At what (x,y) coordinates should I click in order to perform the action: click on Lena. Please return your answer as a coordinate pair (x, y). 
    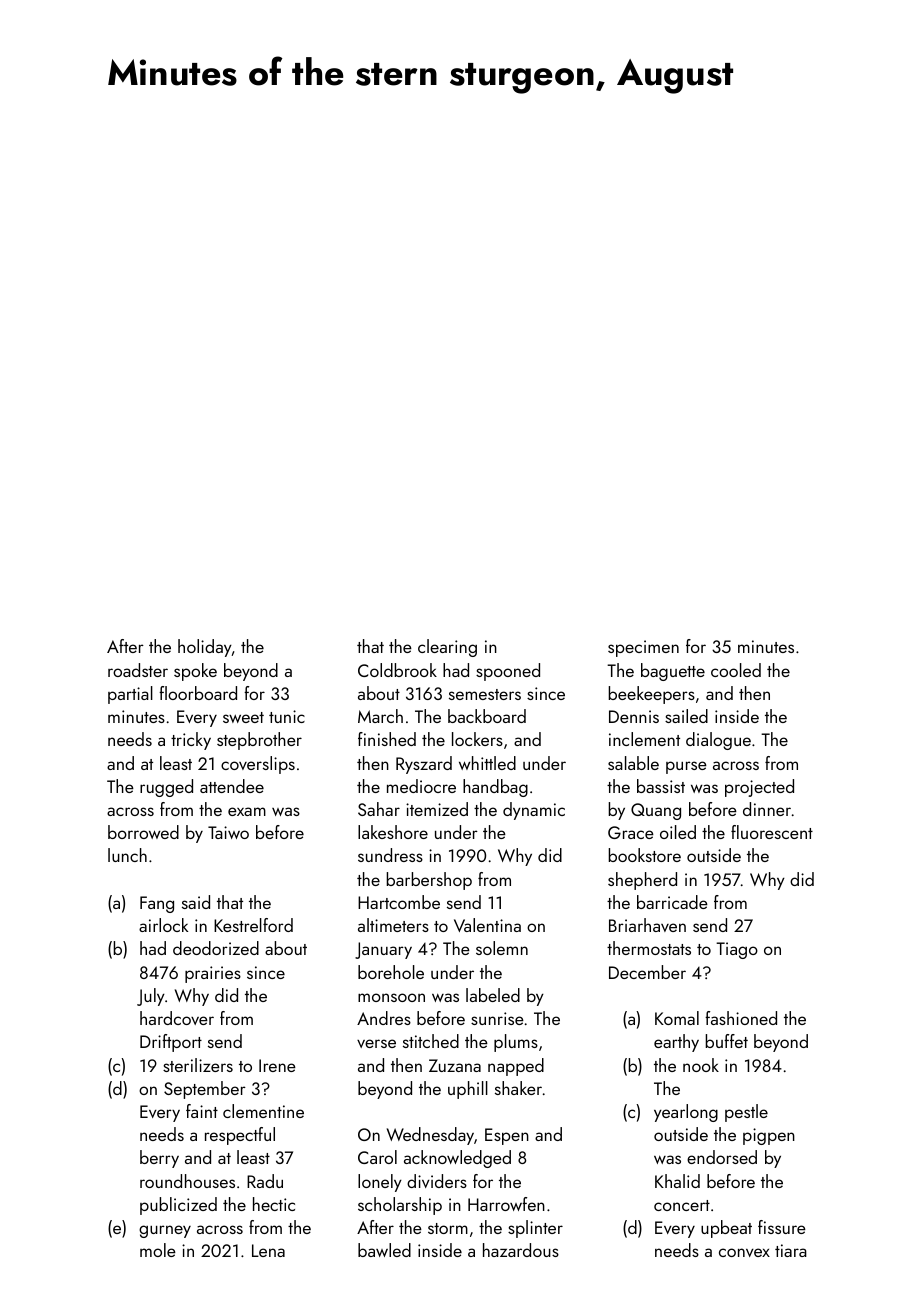
    Looking at the image, I should click on (268, 1250).
